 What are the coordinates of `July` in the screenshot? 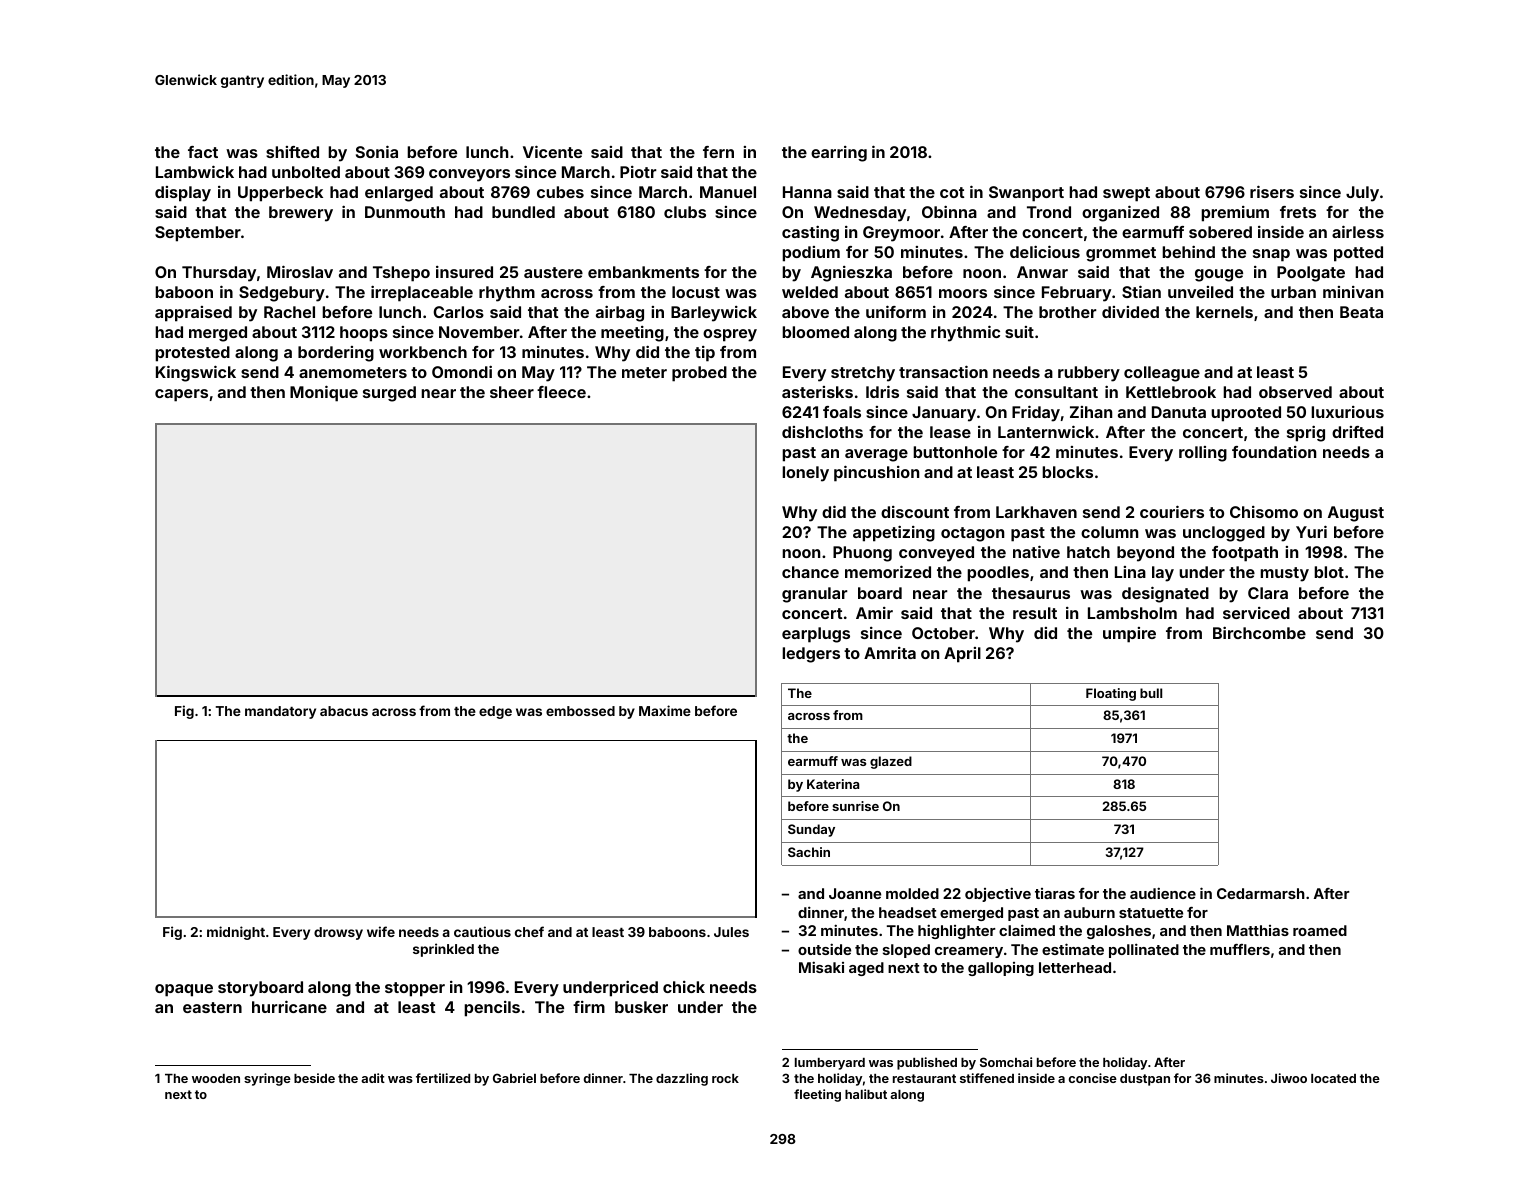 It's located at (1362, 194).
